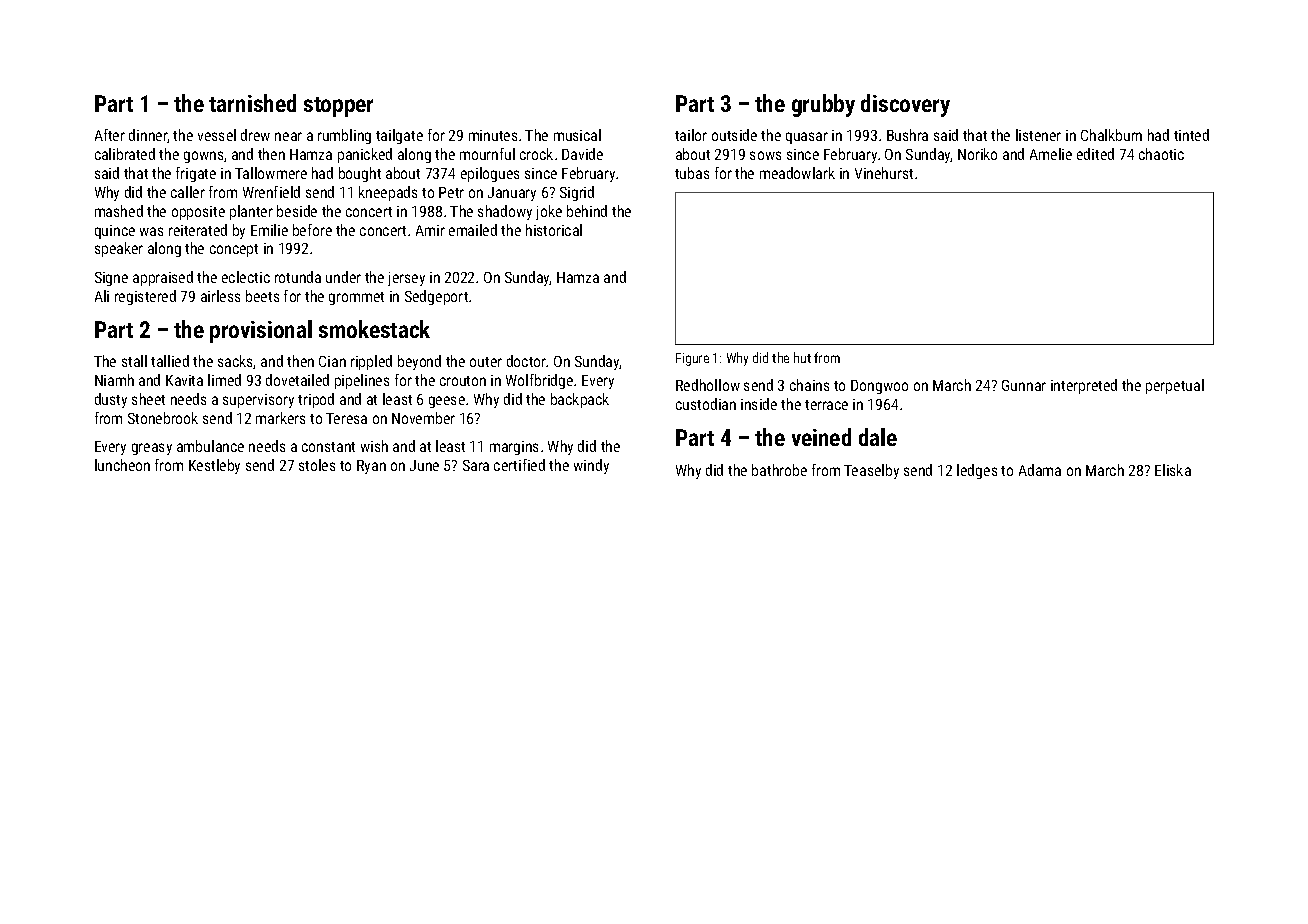 The width and height of the document is (1308, 924). Describe the element at coordinates (234, 250) in the document. I see `concept` at that location.
